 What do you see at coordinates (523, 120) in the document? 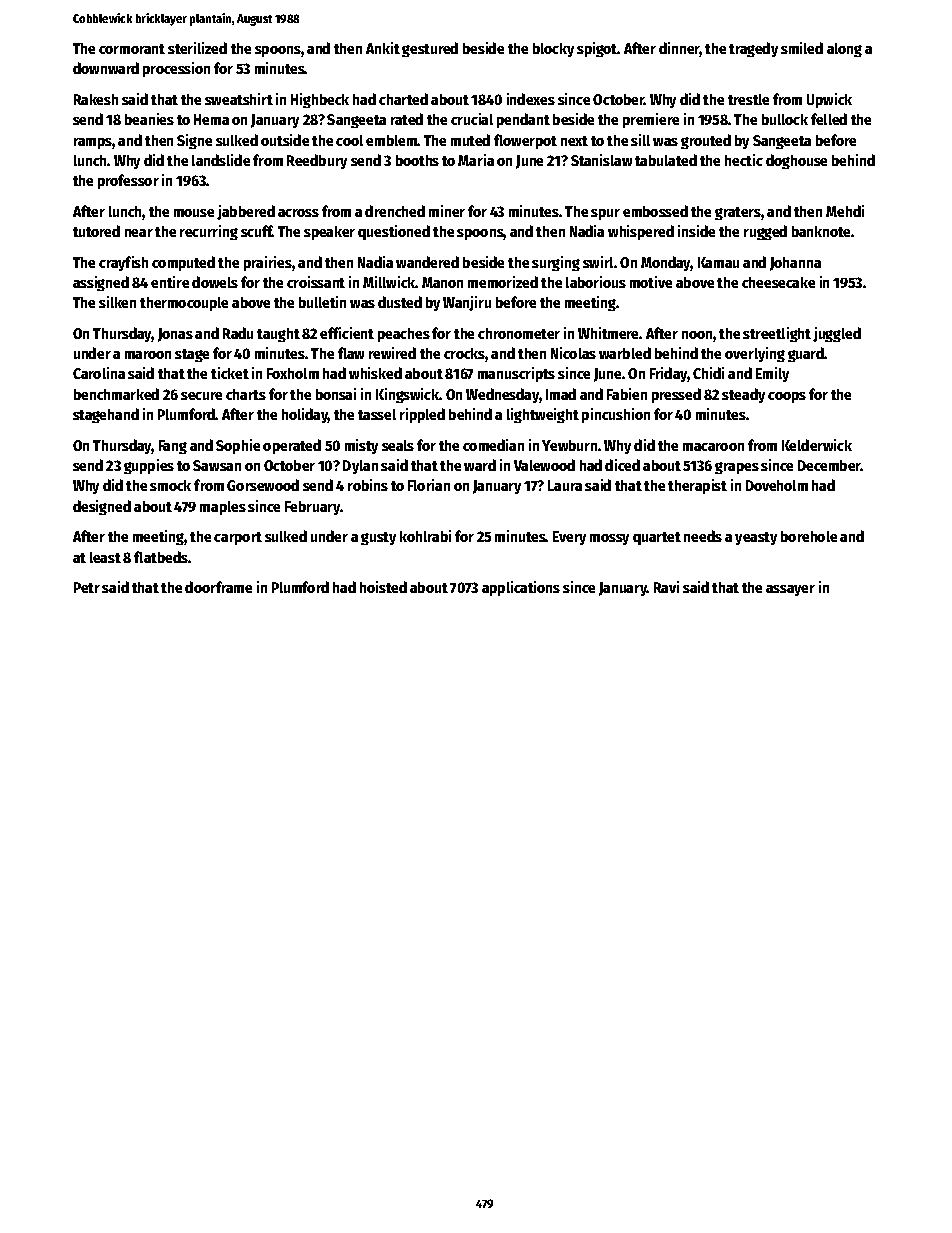
I see `pendant` at bounding box center [523, 120].
